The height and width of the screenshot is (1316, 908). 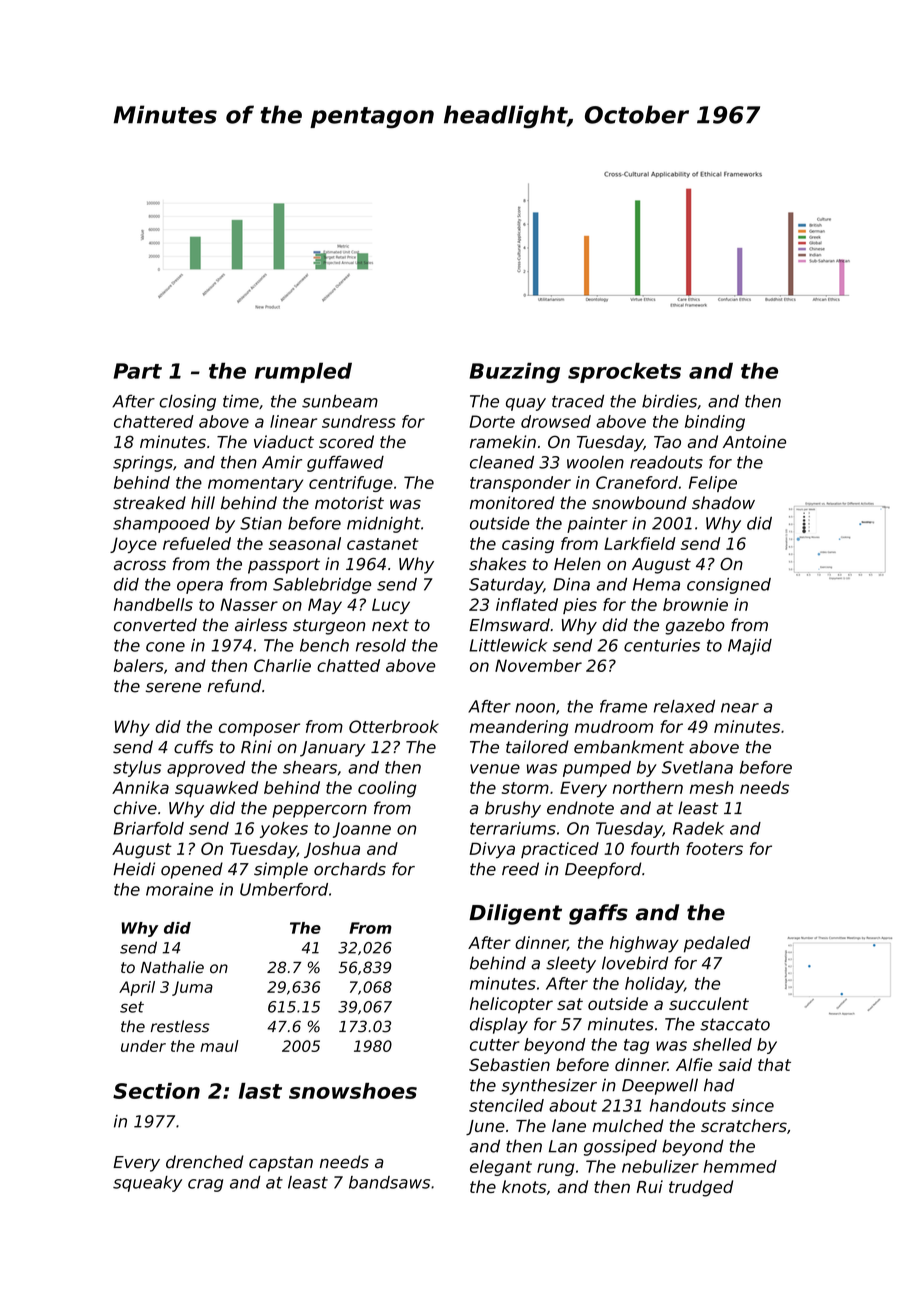 What do you see at coordinates (494, 1045) in the screenshot?
I see `cutter` at bounding box center [494, 1045].
